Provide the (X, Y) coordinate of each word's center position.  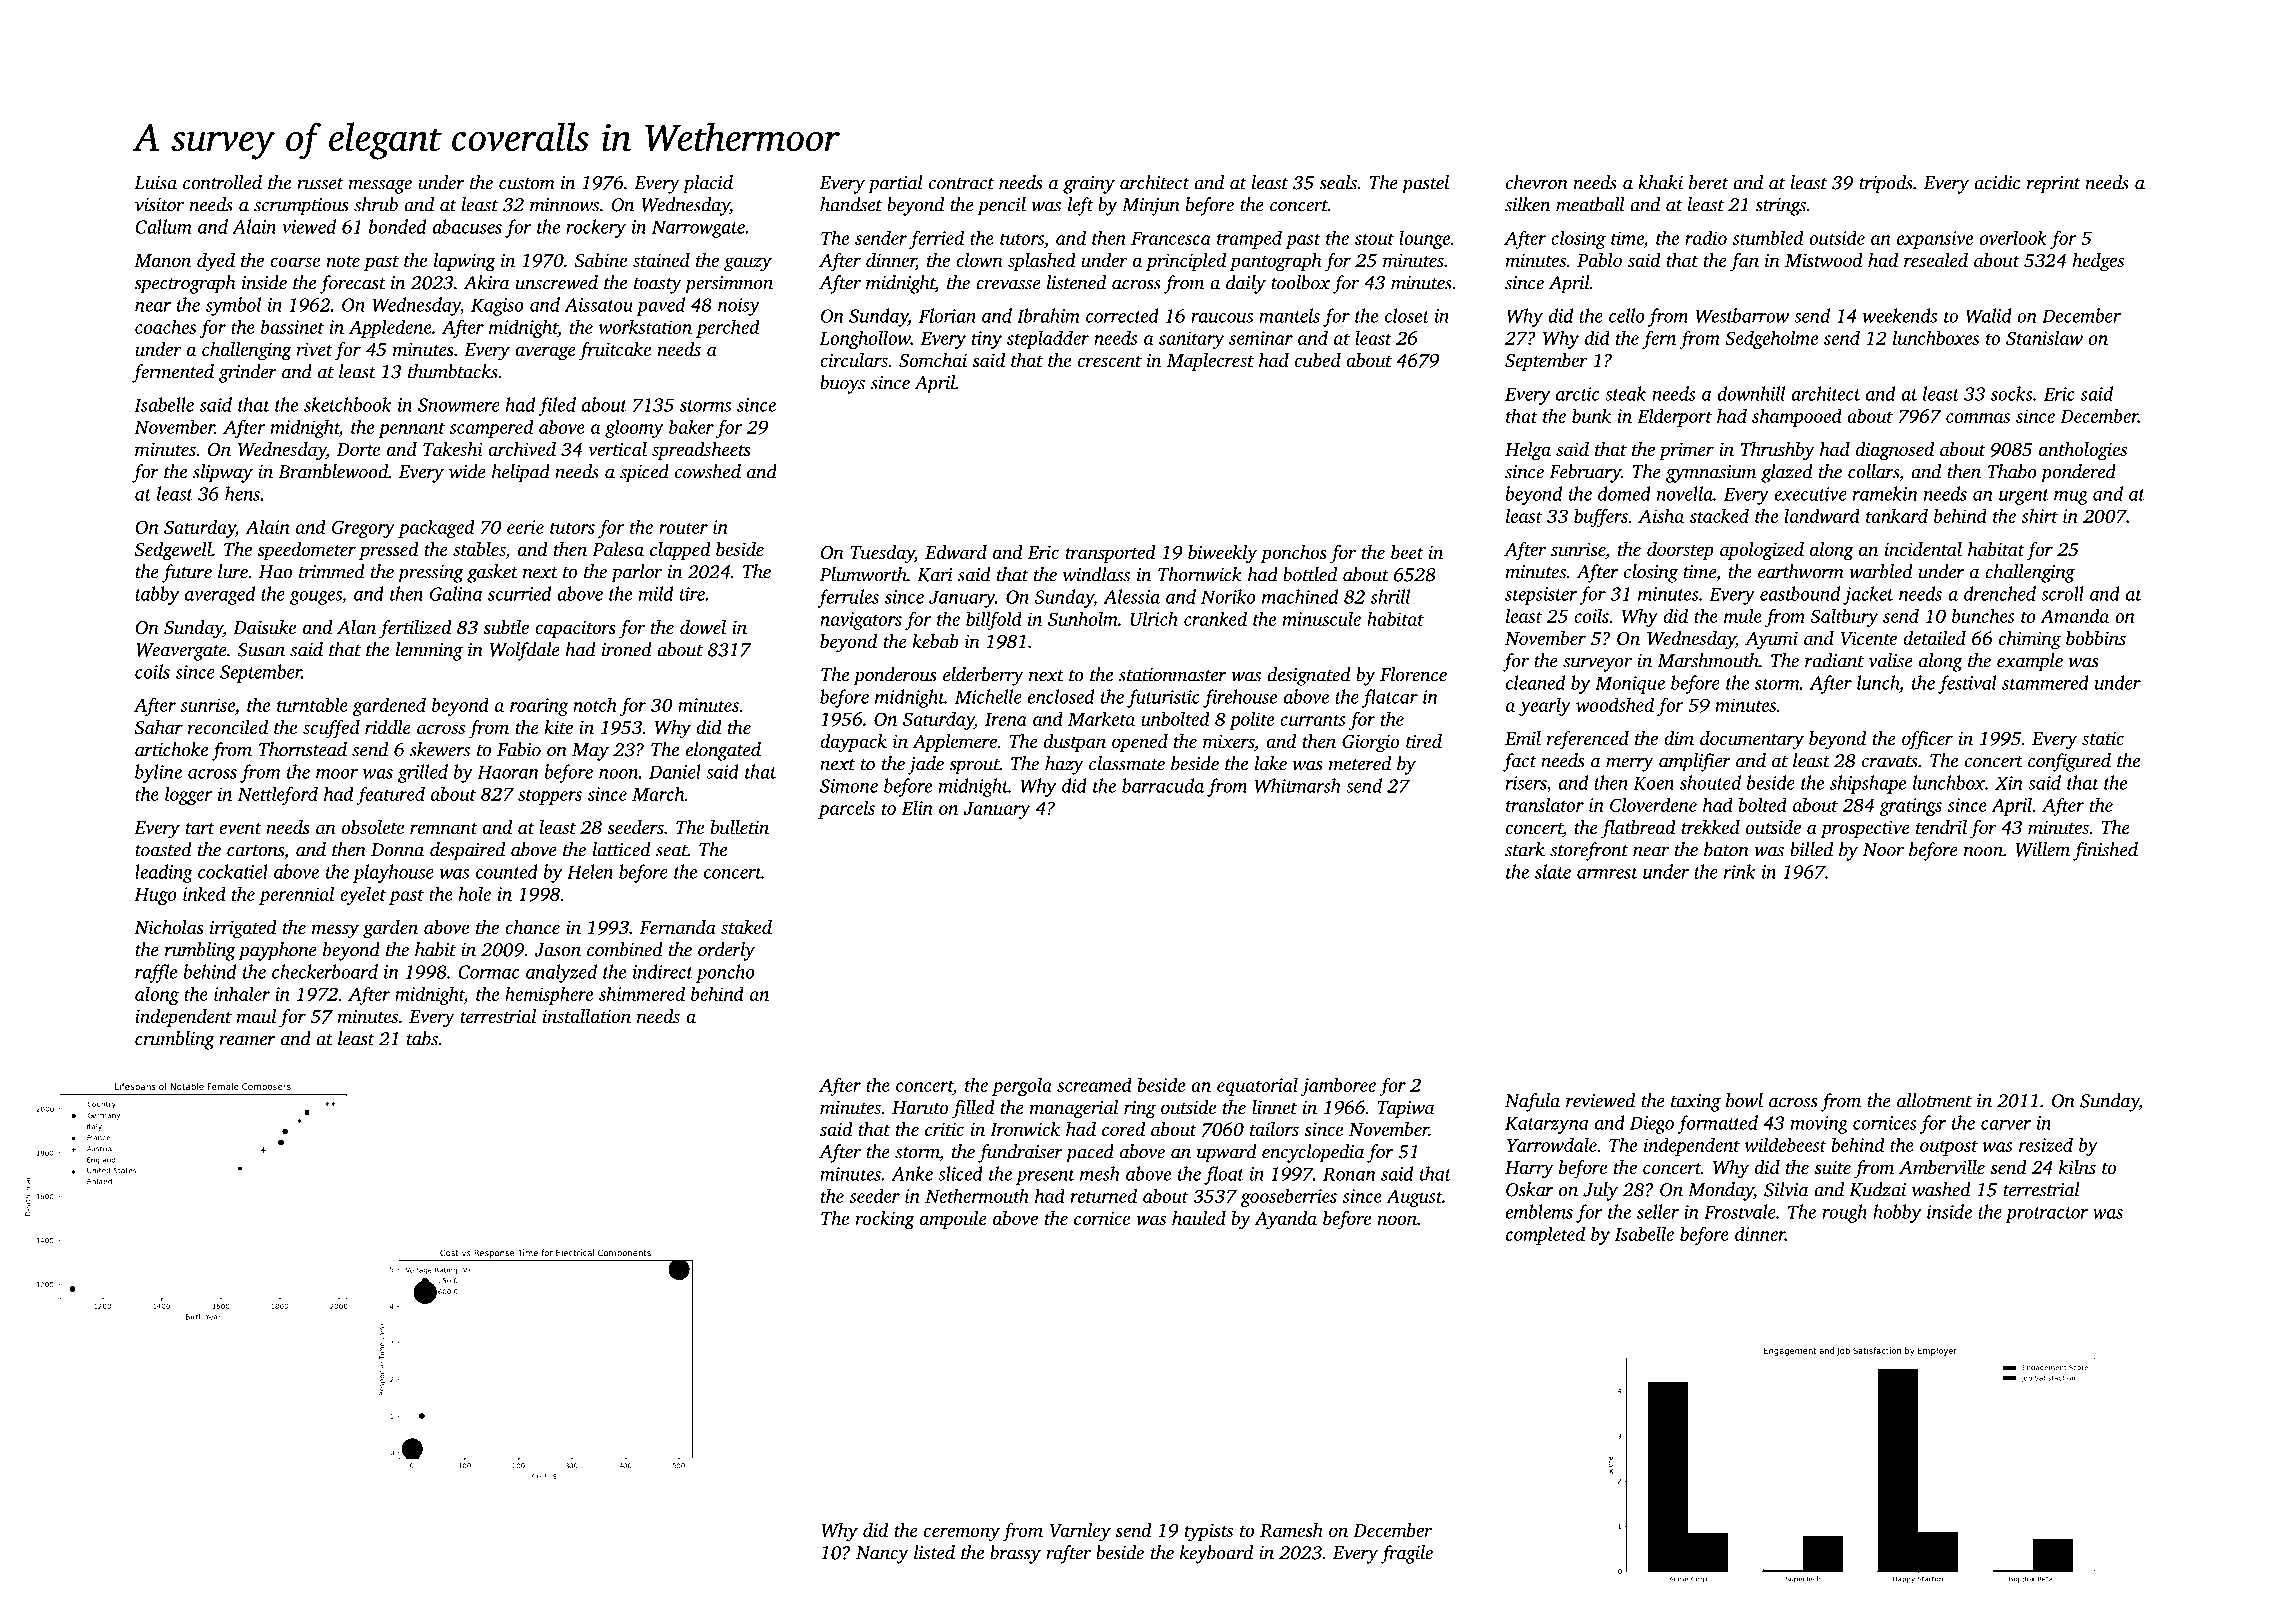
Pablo (1599, 260)
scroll (2062, 593)
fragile (1407, 1554)
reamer (247, 1041)
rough (1844, 1213)
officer (1927, 740)
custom (527, 184)
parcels (846, 809)
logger (189, 795)
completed (1545, 1235)
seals (1338, 182)
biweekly (1222, 554)
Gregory (363, 529)
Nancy (882, 1555)
